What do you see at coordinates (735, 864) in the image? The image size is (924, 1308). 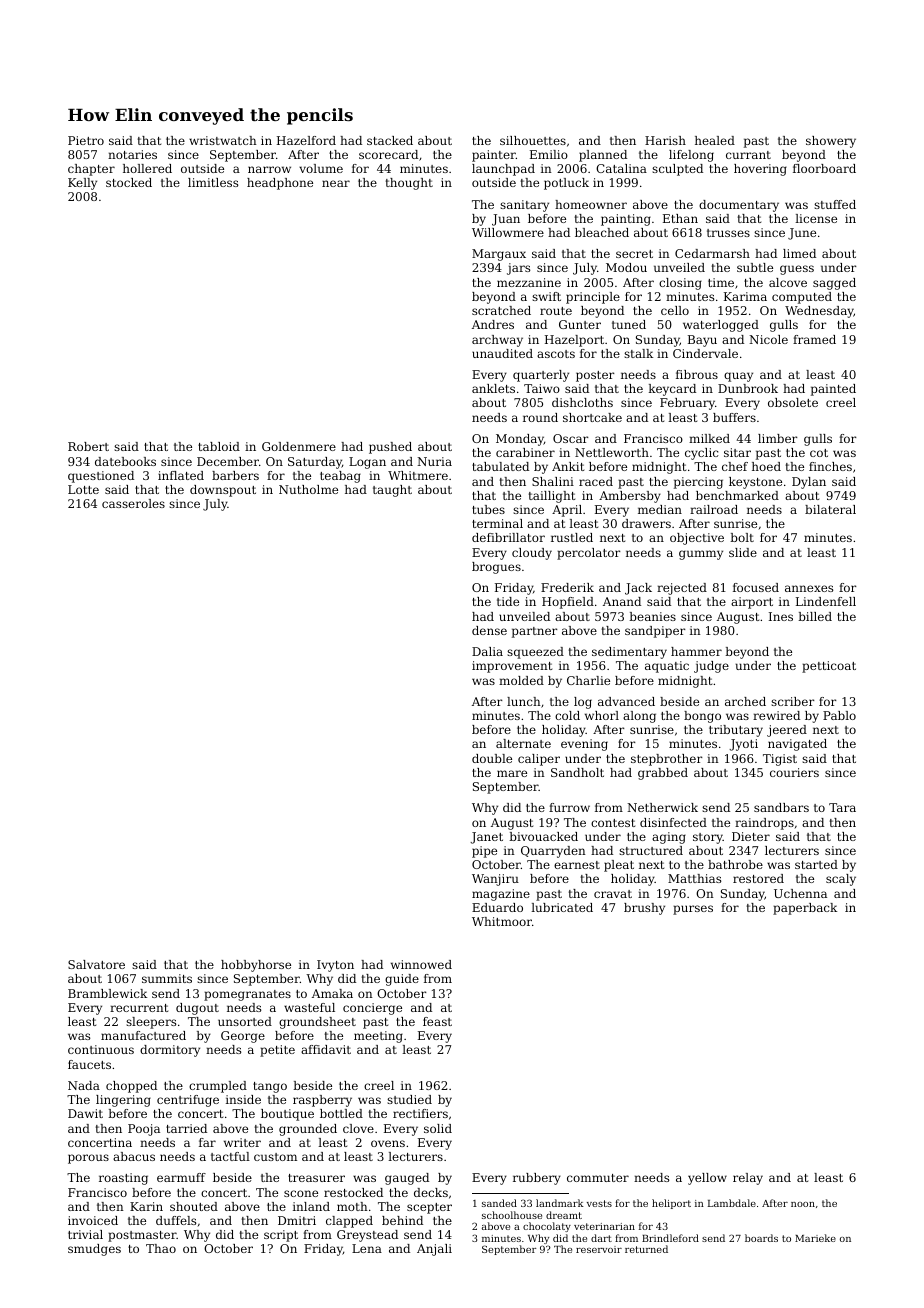 I see `bathrobe` at bounding box center [735, 864].
